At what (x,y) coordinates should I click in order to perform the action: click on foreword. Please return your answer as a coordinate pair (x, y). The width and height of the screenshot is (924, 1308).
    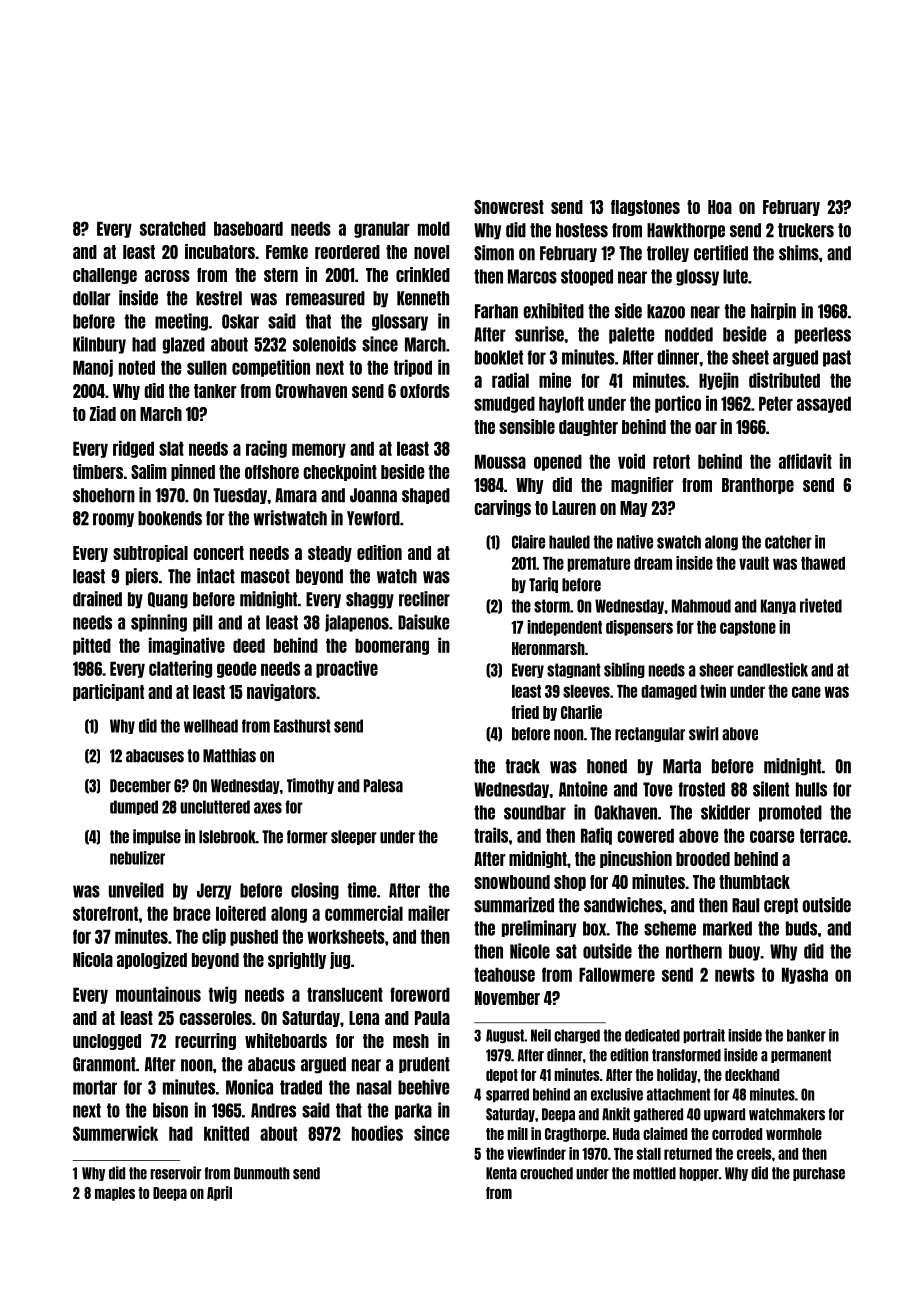
    Looking at the image, I should click on (420, 994).
